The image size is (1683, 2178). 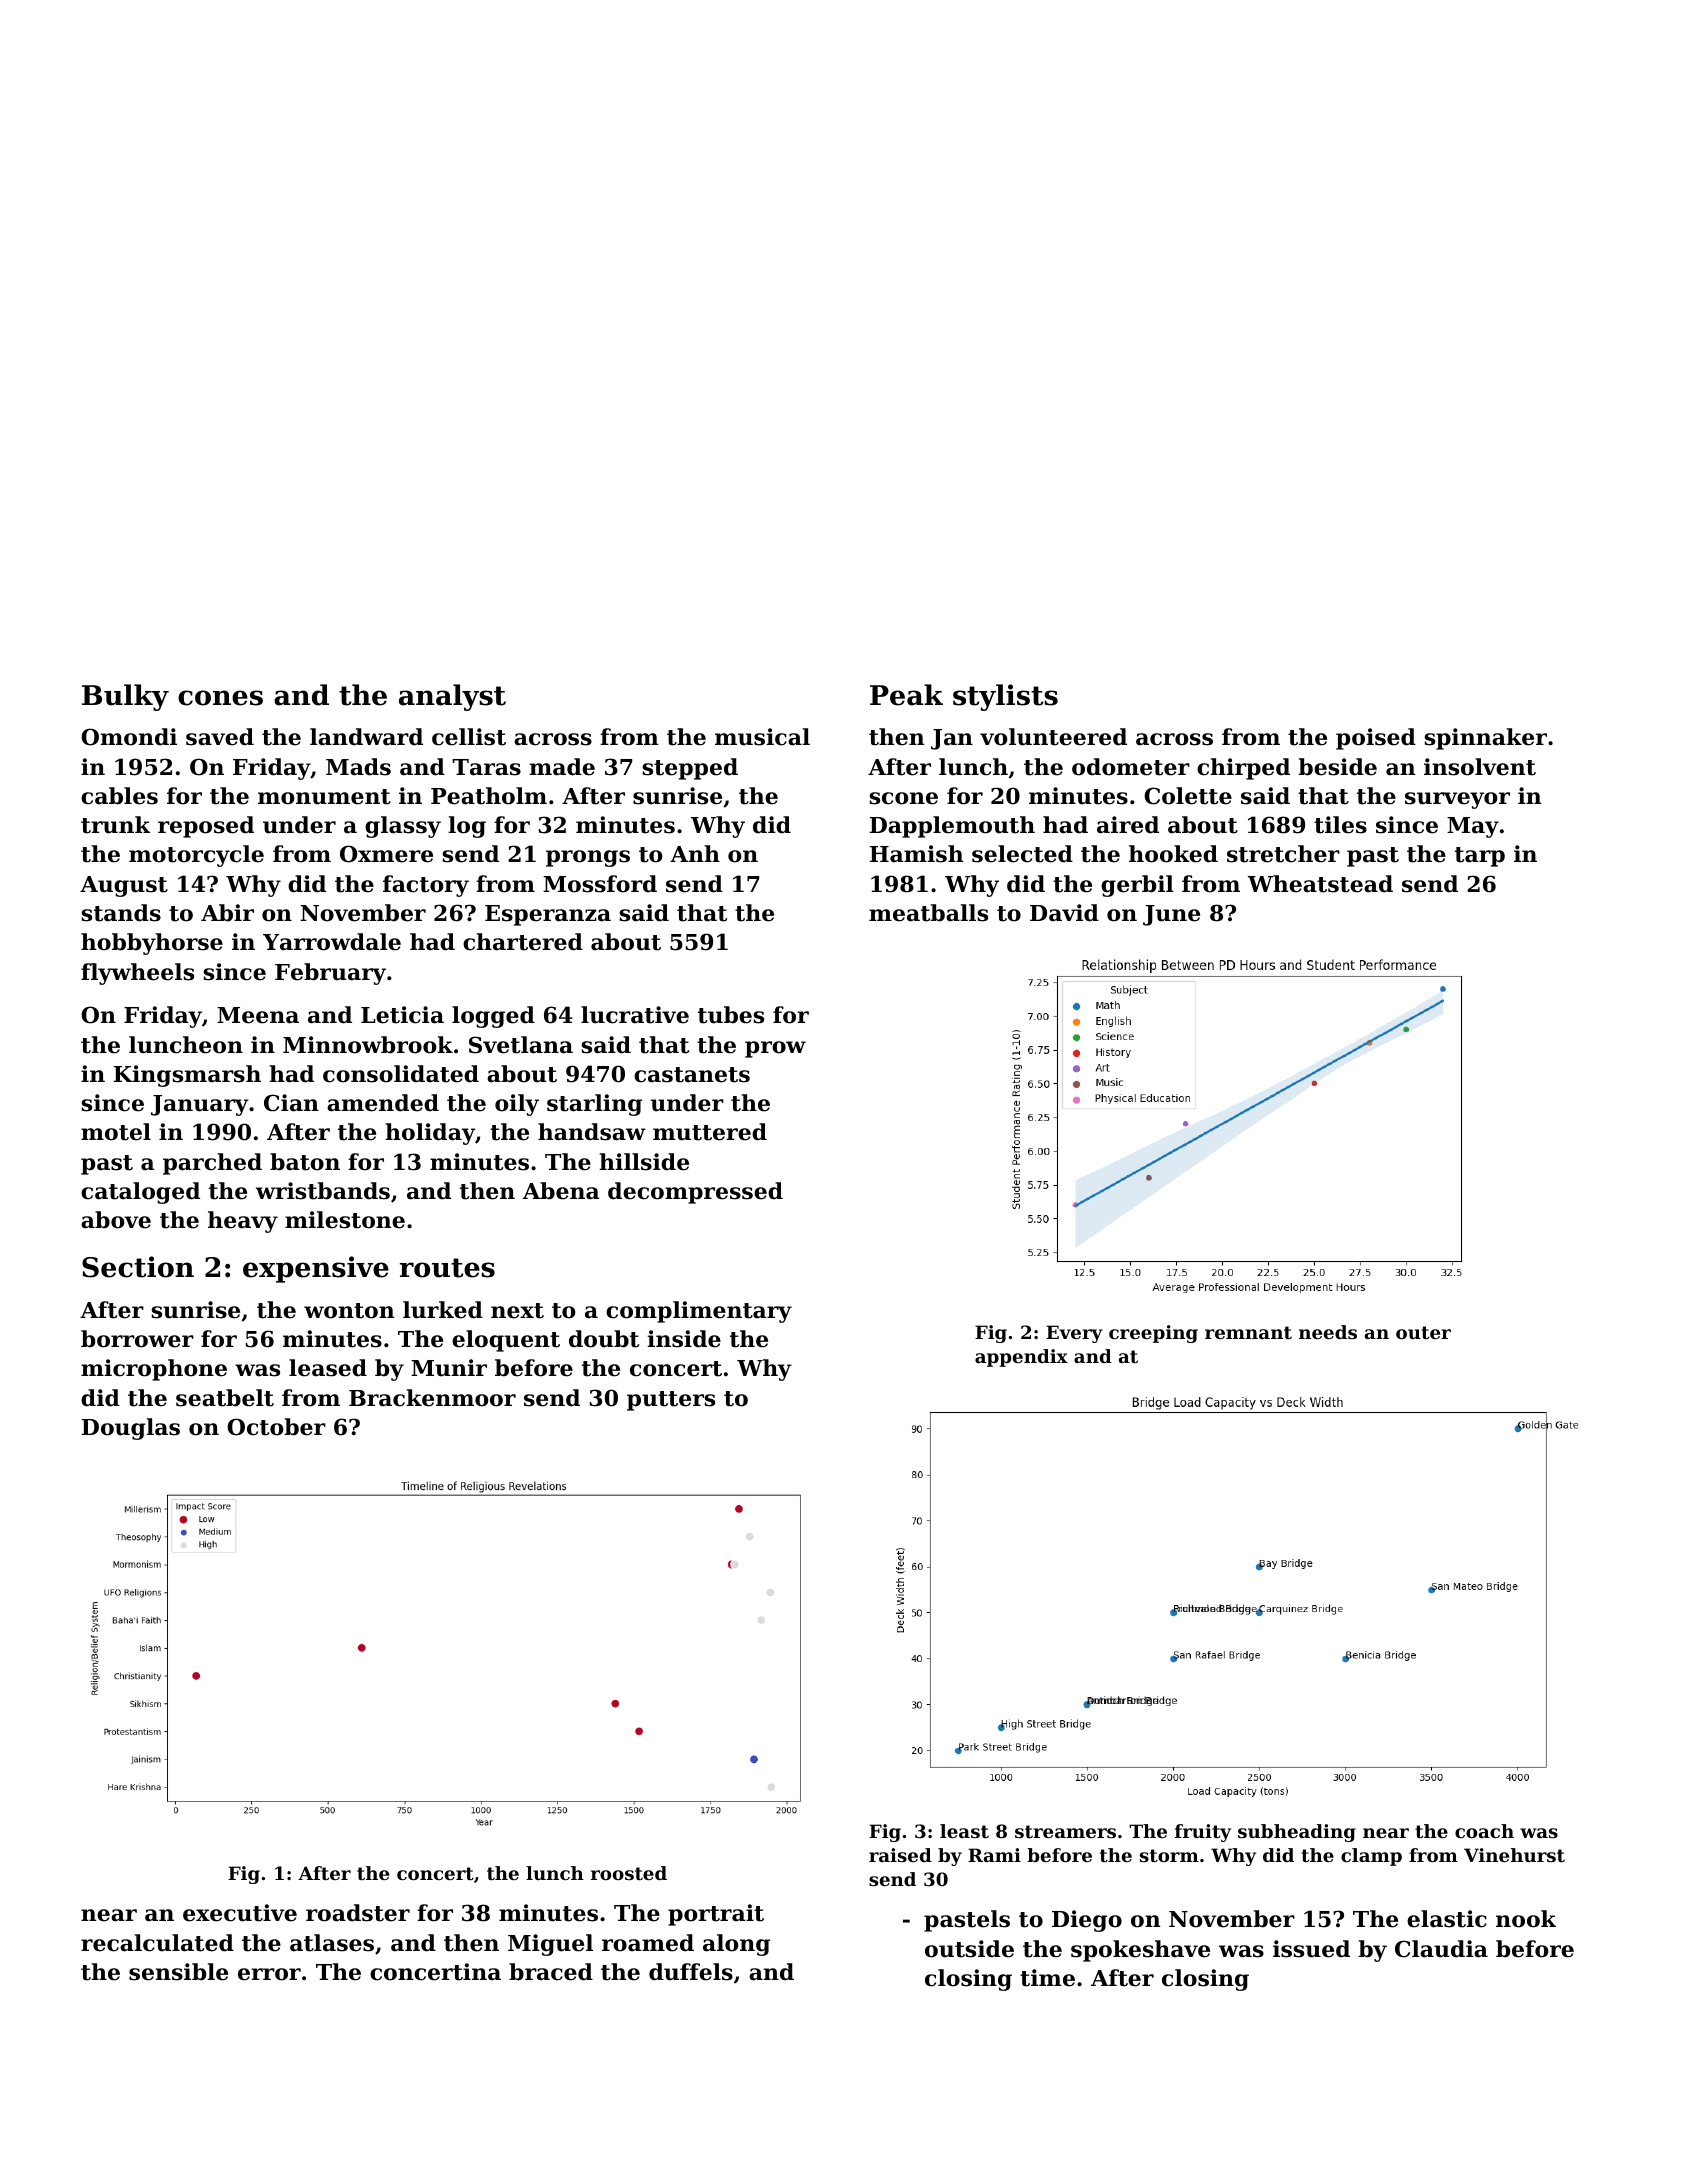 What do you see at coordinates (1053, 737) in the image?
I see `volunteered` at bounding box center [1053, 737].
